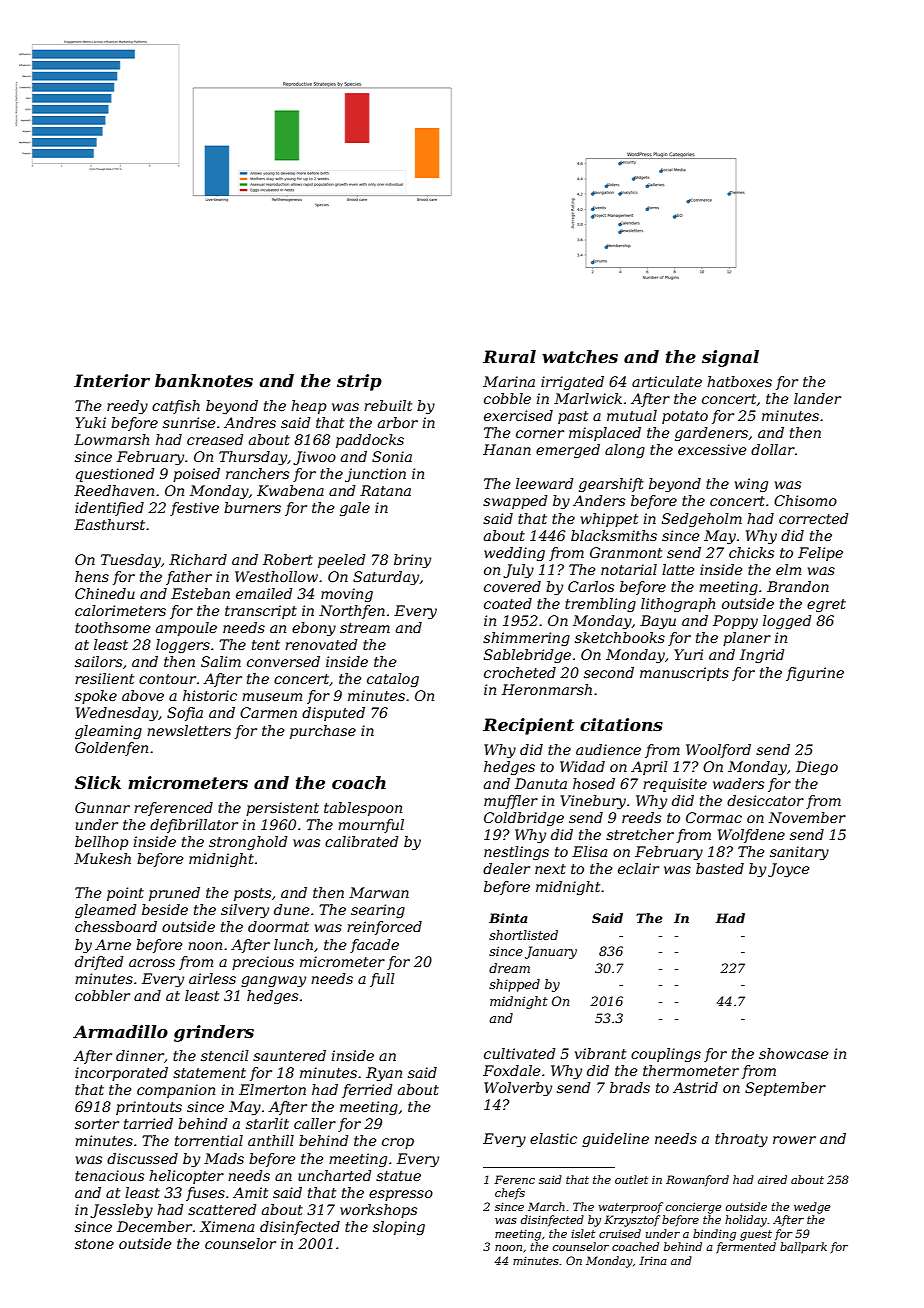  I want to click on watches, so click(580, 356).
